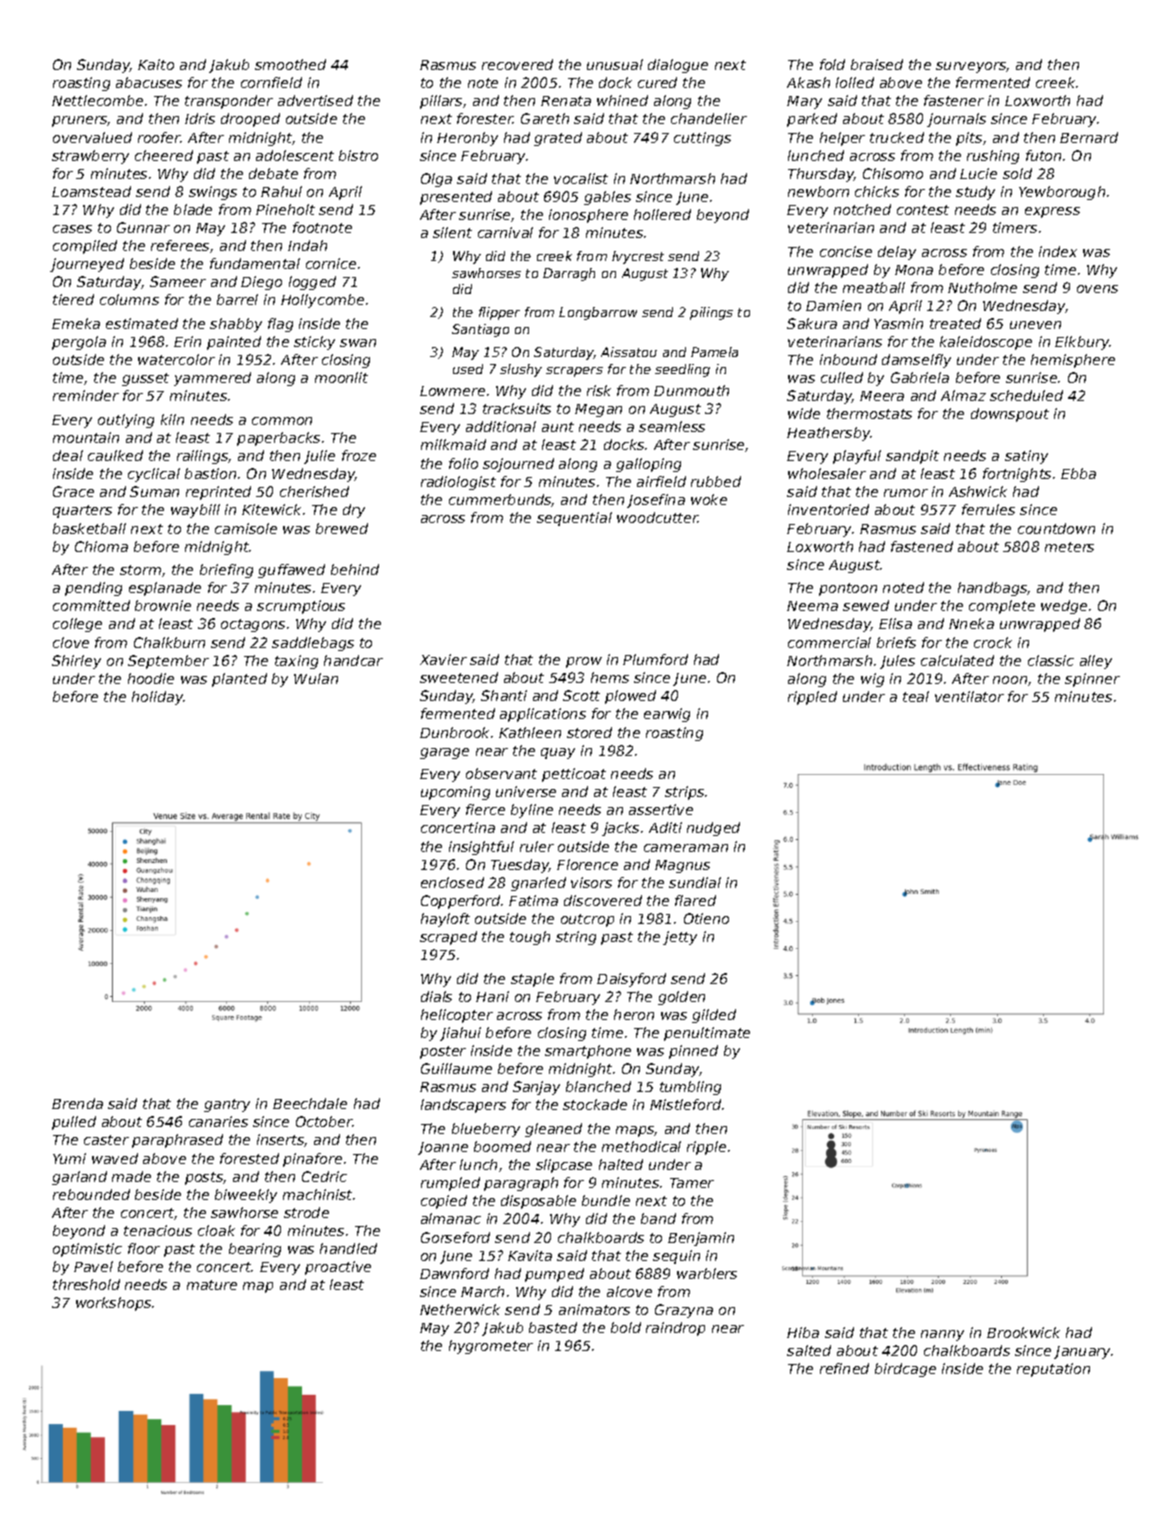  What do you see at coordinates (93, 1266) in the document?
I see `Pavel` at bounding box center [93, 1266].
